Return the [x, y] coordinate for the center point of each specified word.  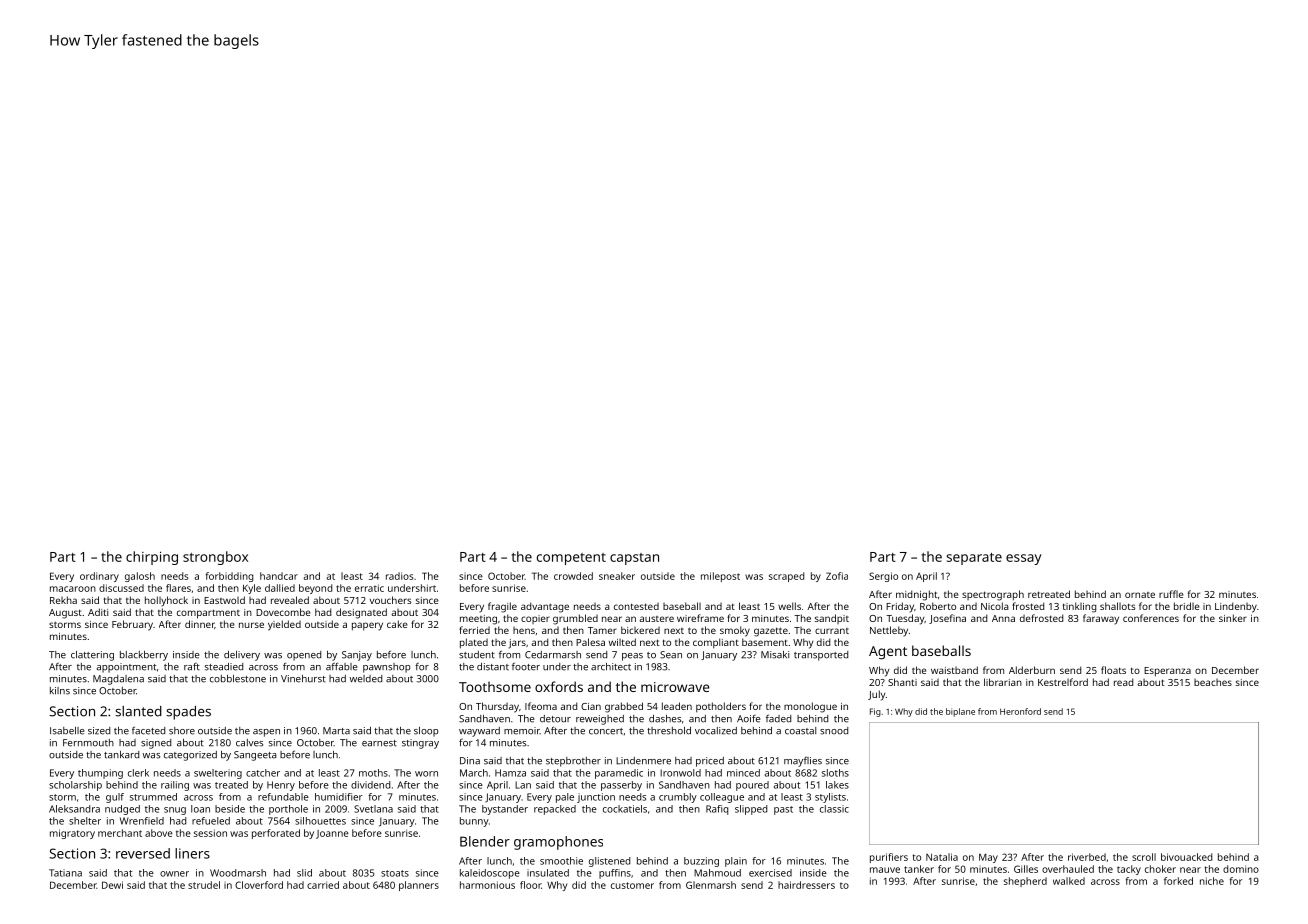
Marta [336, 731]
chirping [152, 558]
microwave [675, 687]
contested [636, 606]
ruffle [1171, 594]
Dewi [112, 885]
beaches [1213, 682]
